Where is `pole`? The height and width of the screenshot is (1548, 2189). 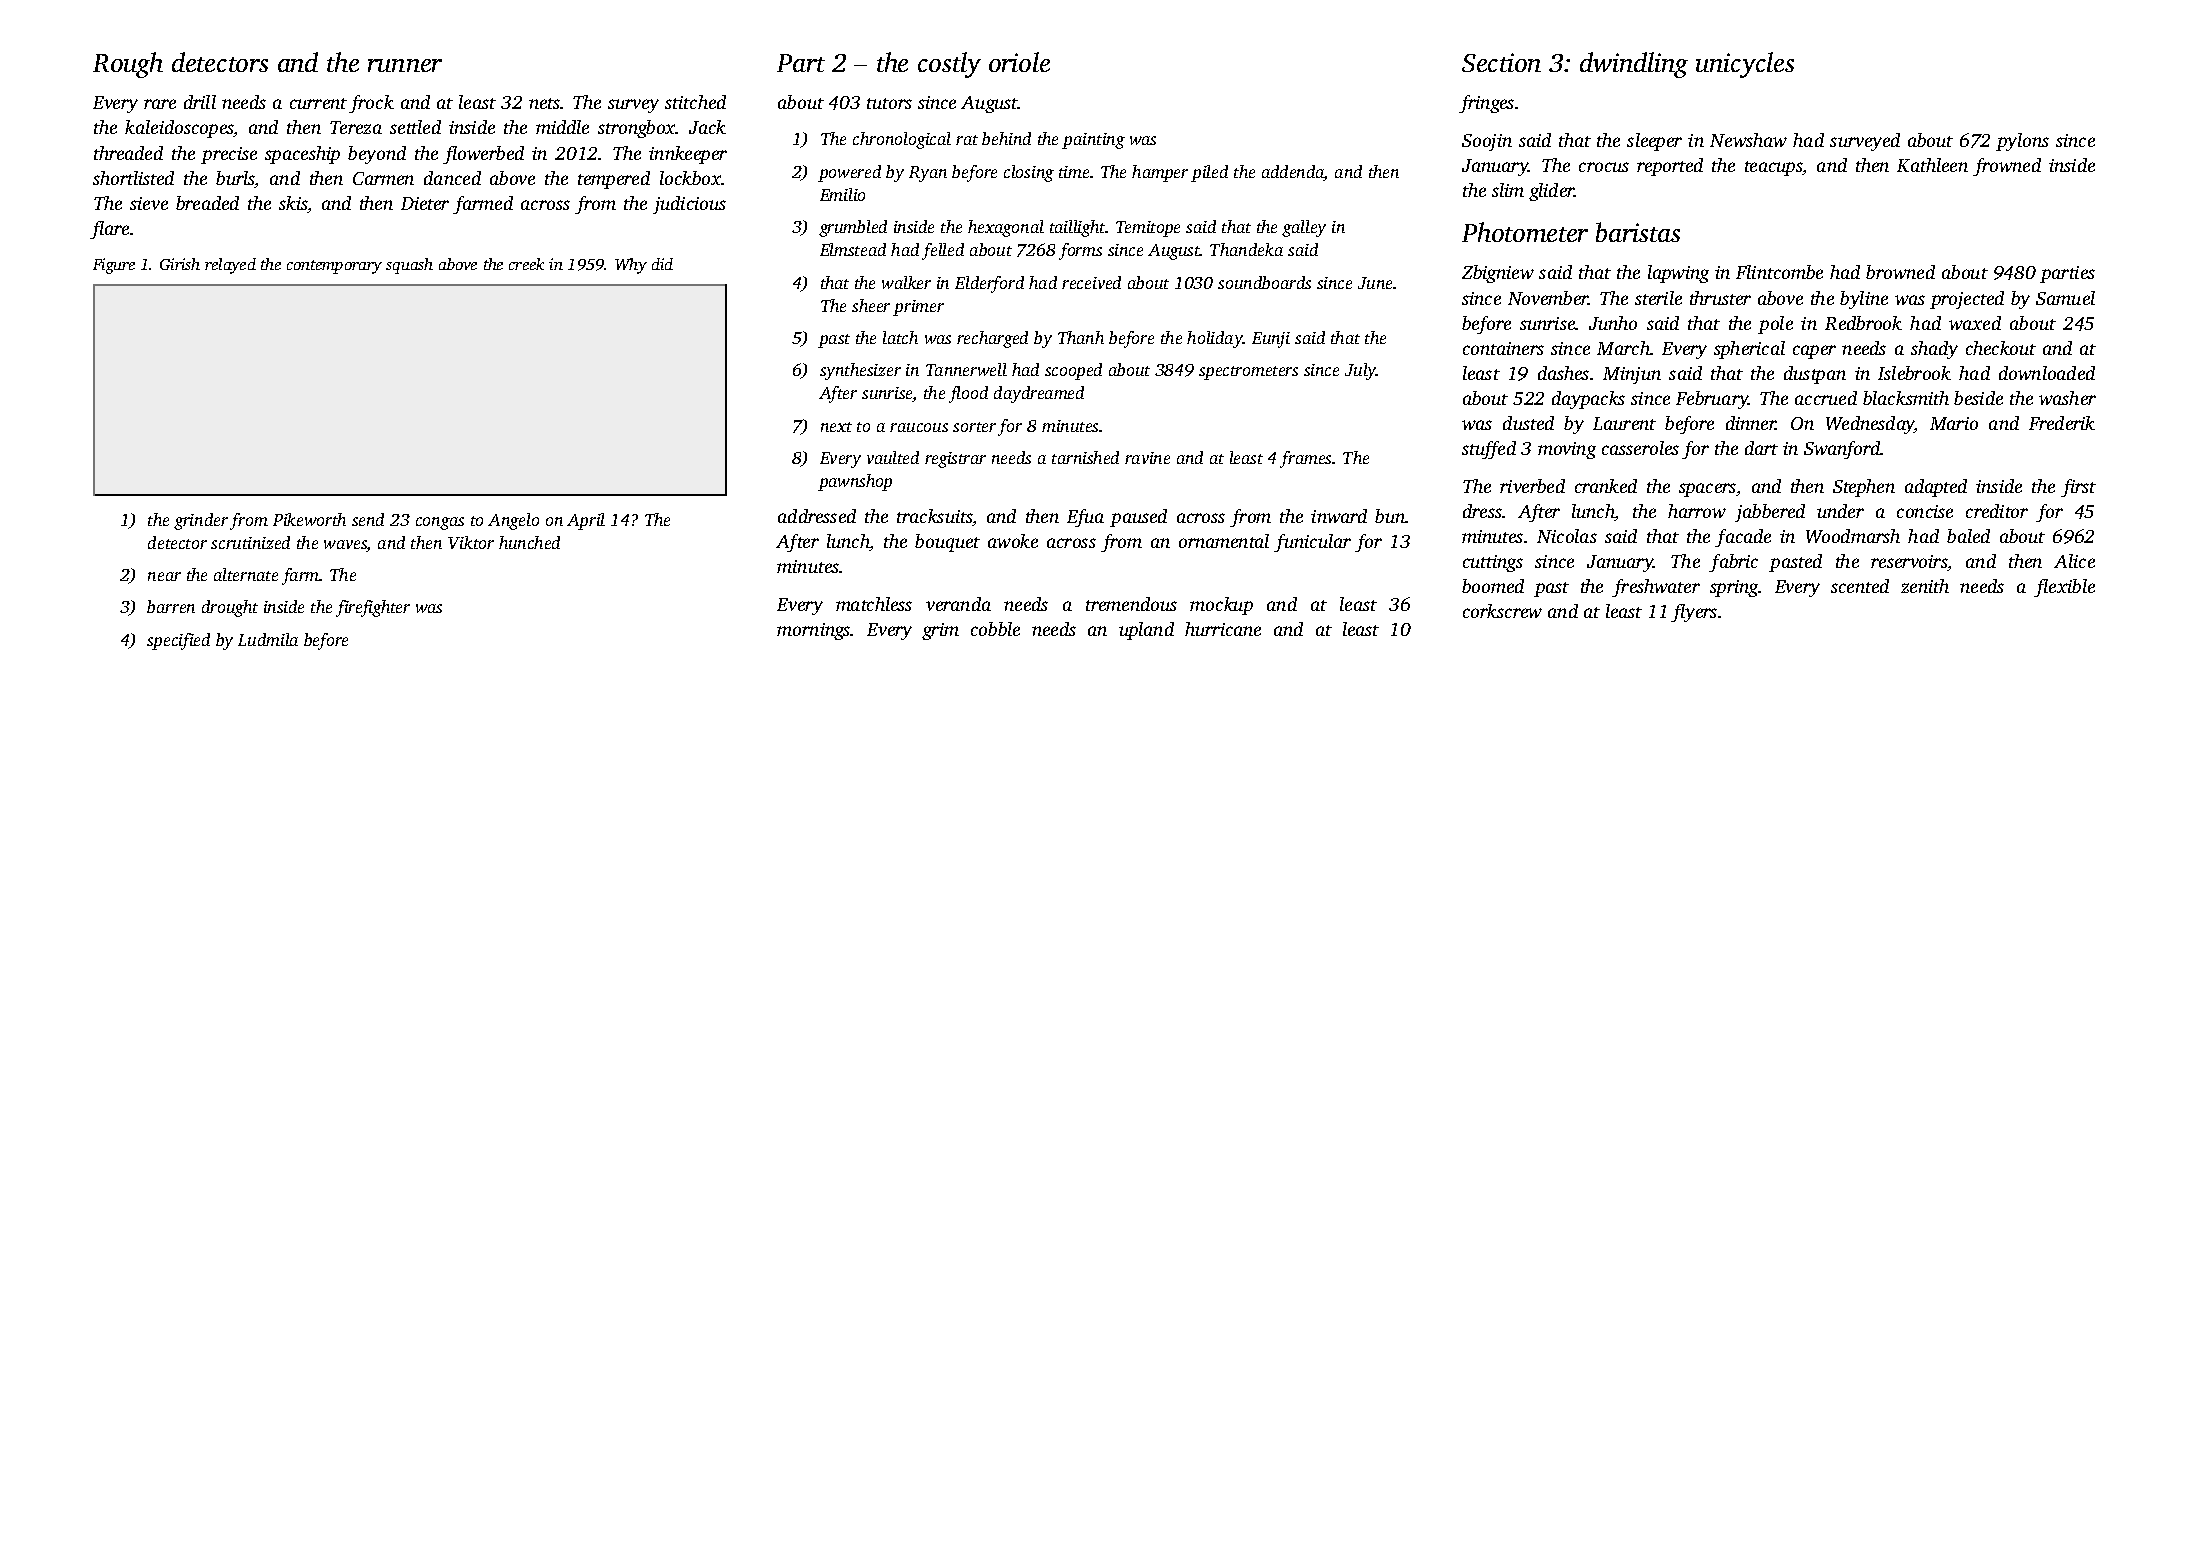 pole is located at coordinates (1775, 325).
